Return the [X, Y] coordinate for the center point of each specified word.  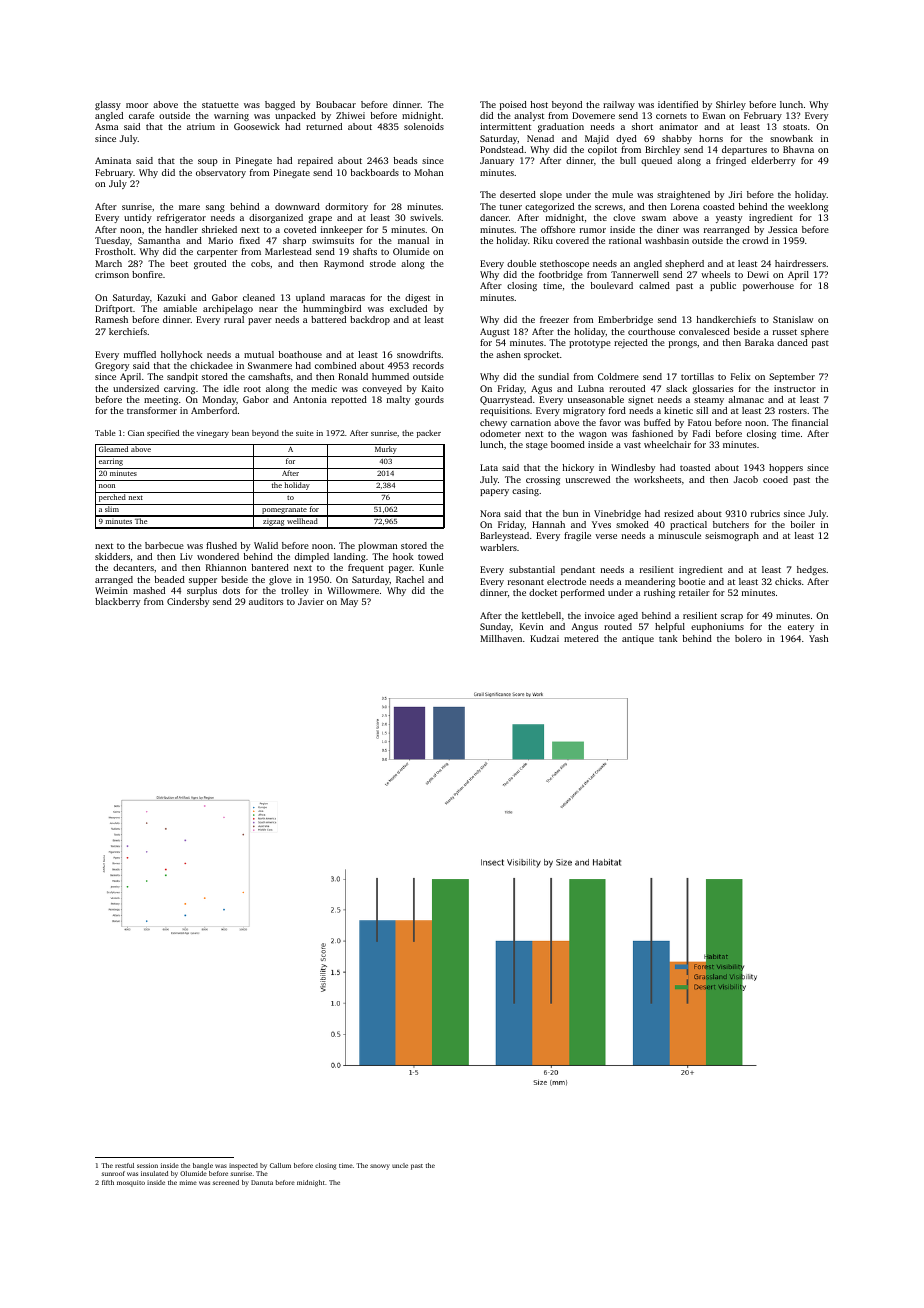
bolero [748, 638]
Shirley [731, 105]
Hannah [548, 524]
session [147, 1165]
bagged [280, 105]
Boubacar [336, 104]
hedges [811, 570]
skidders [112, 556]
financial [810, 422]
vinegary [213, 434]
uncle [400, 1165]
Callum [280, 1165]
